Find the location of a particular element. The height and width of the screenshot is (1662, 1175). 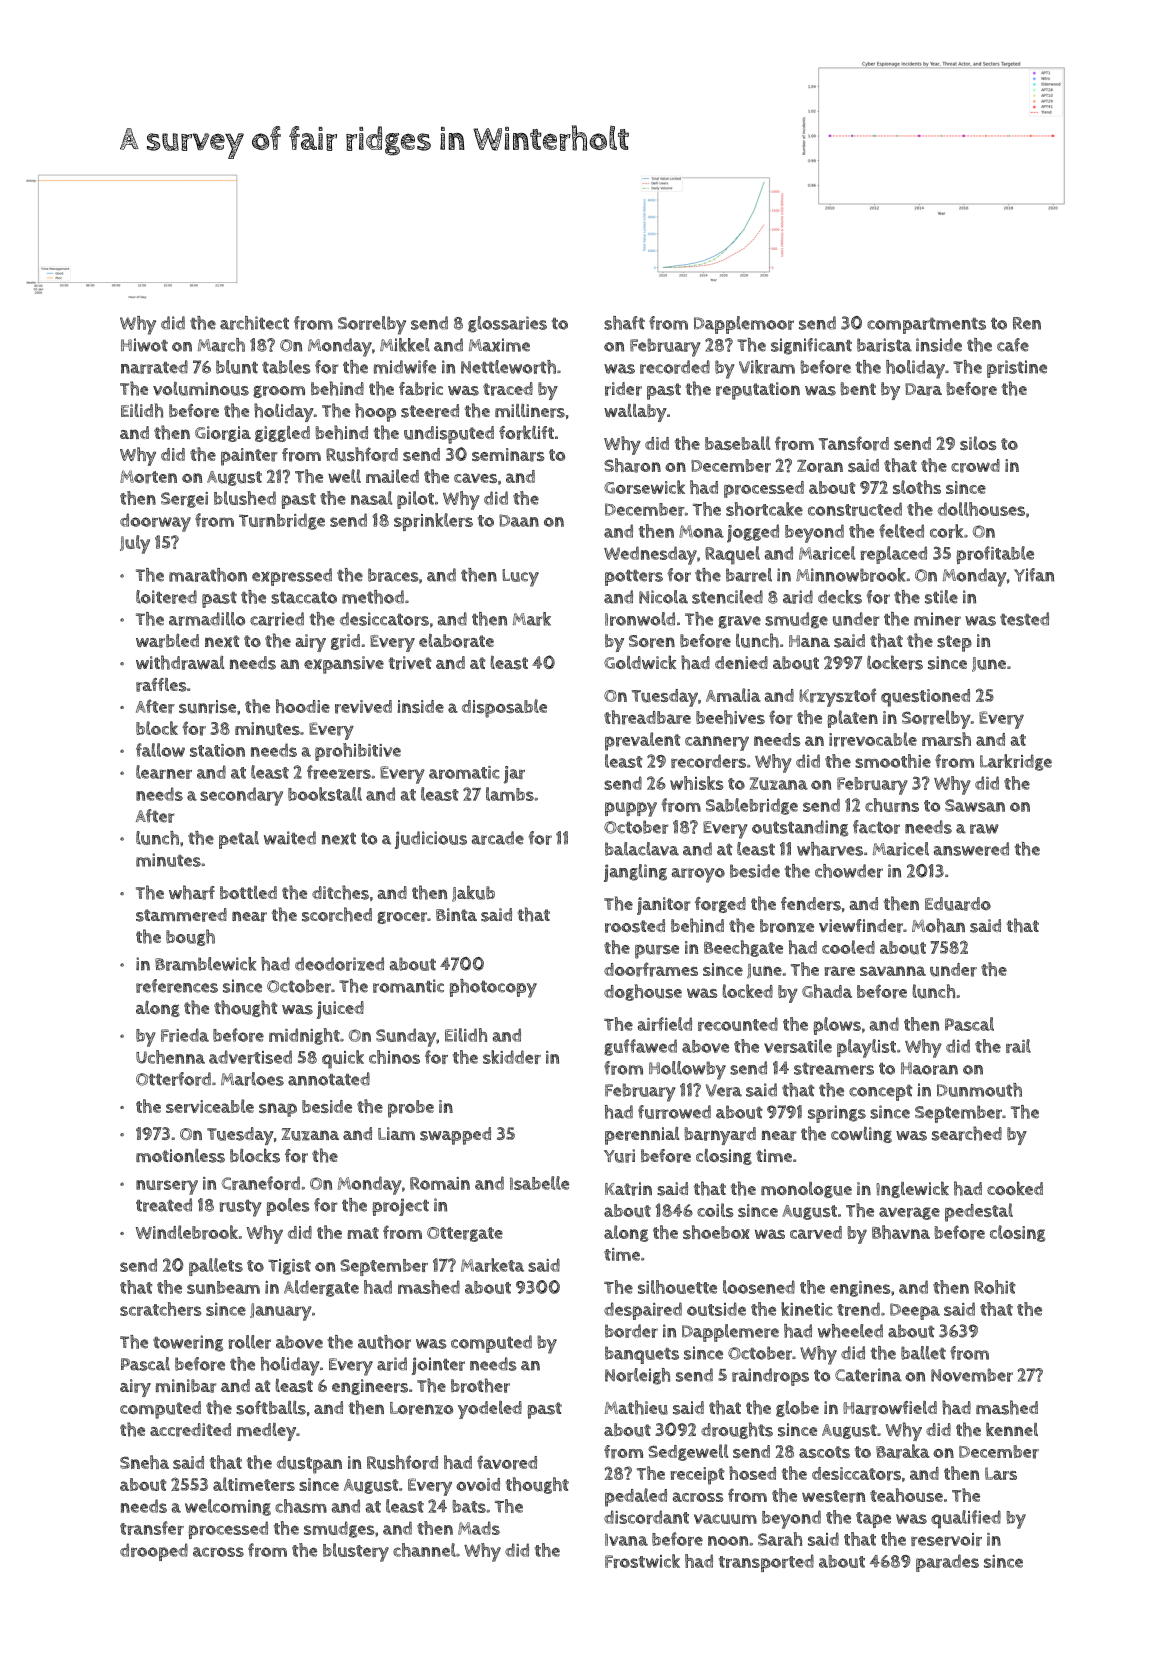

Sawsan is located at coordinates (975, 805).
